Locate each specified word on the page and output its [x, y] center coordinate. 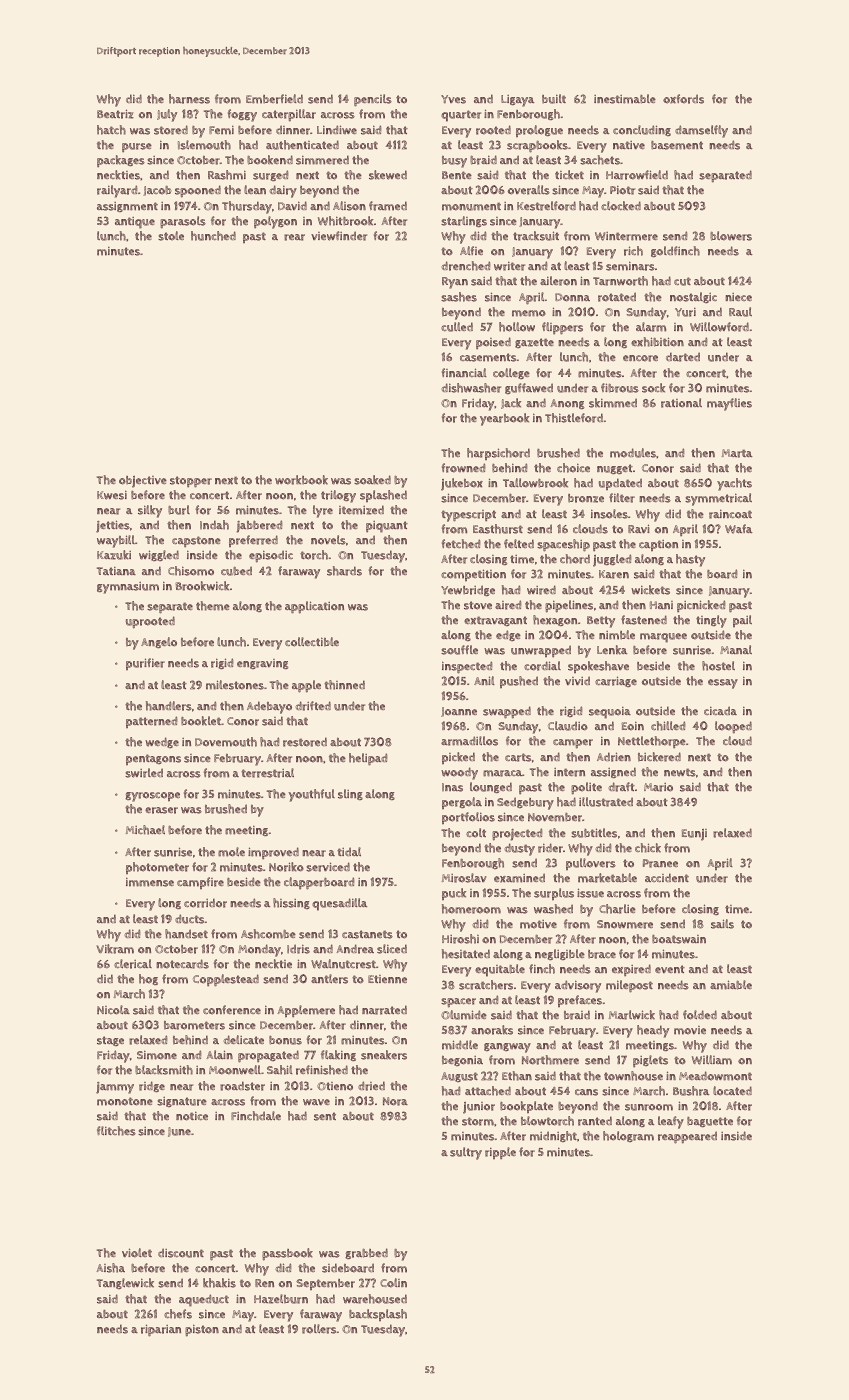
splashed [383, 496]
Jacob [157, 191]
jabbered [259, 526]
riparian [161, 1330]
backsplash [378, 1315]
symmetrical [718, 499]
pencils [373, 100]
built [554, 99]
